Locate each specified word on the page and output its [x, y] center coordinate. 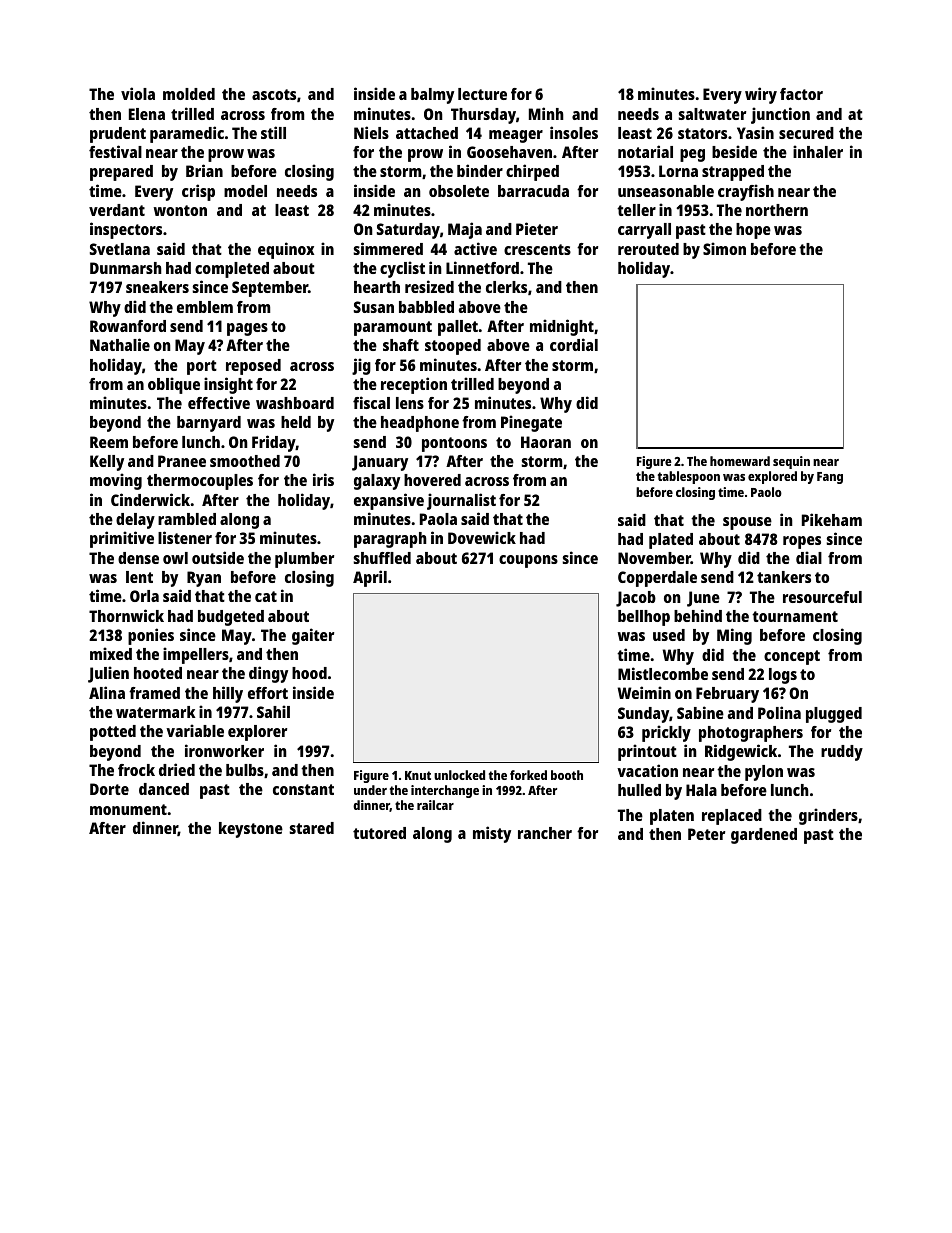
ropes [802, 542]
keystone [251, 830]
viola [138, 93]
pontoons [454, 444]
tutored [379, 833]
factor [801, 94]
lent [139, 577]
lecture [482, 94]
